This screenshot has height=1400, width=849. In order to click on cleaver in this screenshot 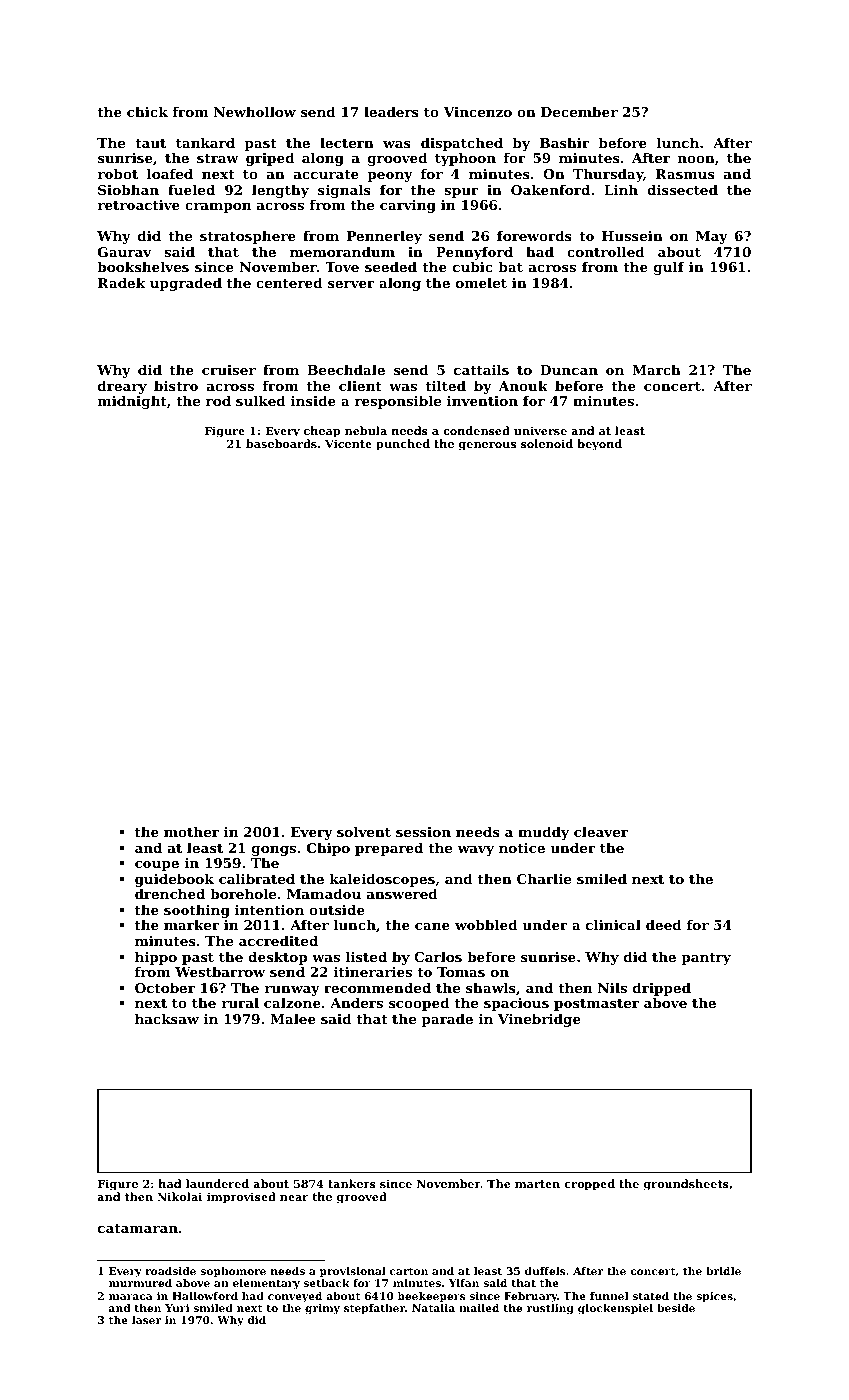, I will do `click(601, 831)`.
